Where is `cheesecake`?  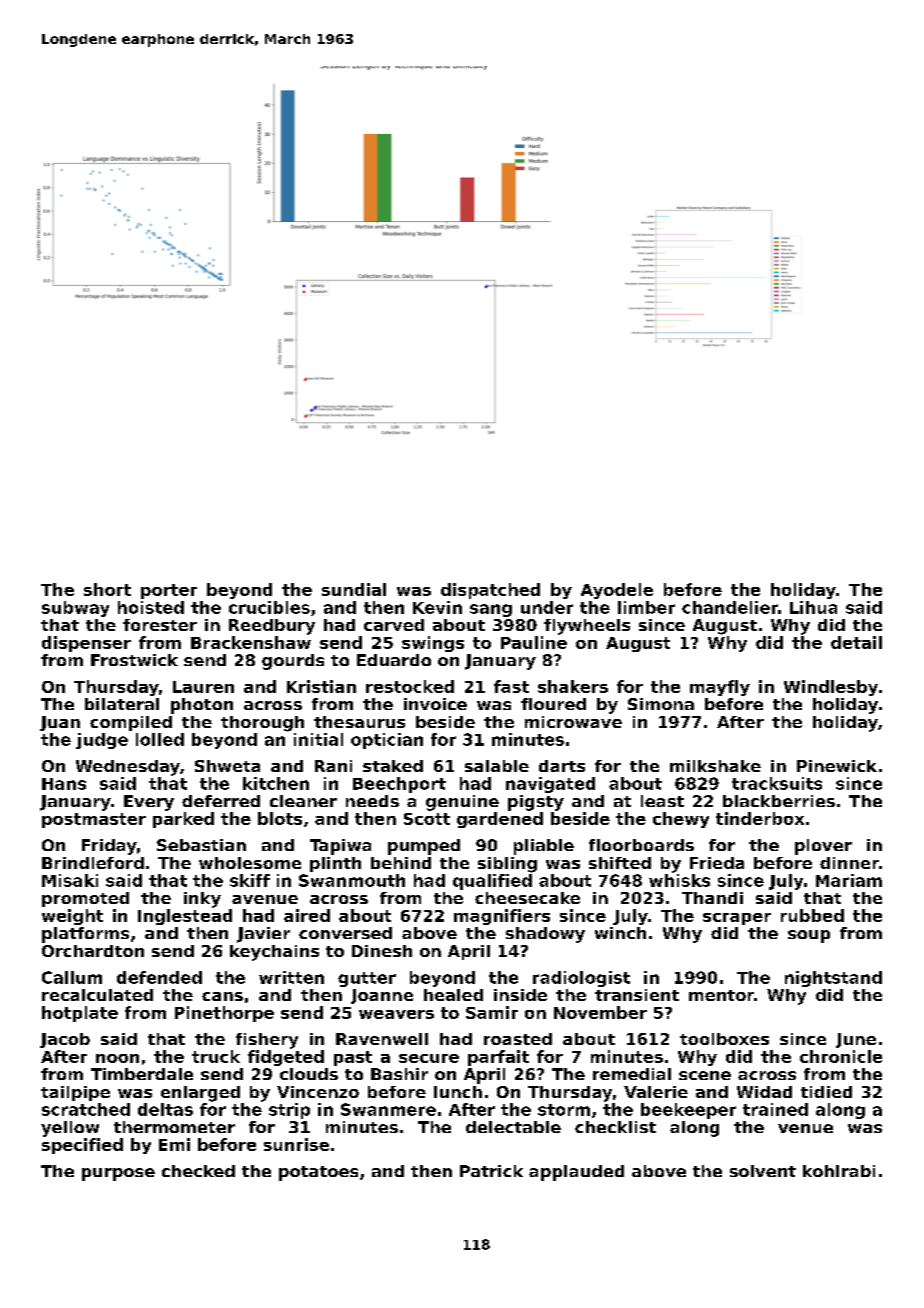 cheesecake is located at coordinates (527, 898).
